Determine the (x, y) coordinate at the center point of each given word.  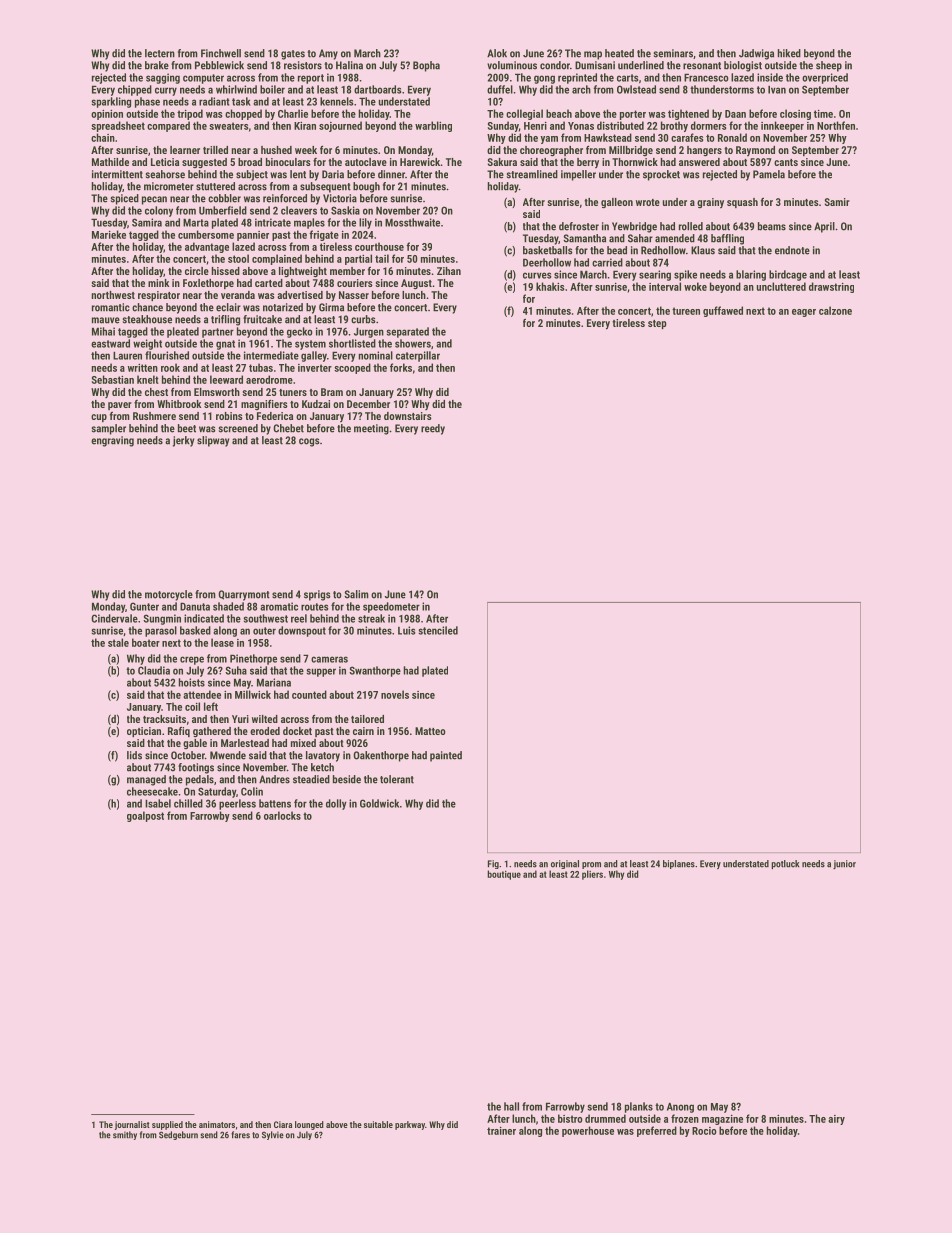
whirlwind (236, 89)
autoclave (366, 162)
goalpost (145, 816)
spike (685, 275)
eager (804, 313)
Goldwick (379, 803)
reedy (433, 429)
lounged (309, 1125)
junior (844, 864)
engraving (112, 441)
